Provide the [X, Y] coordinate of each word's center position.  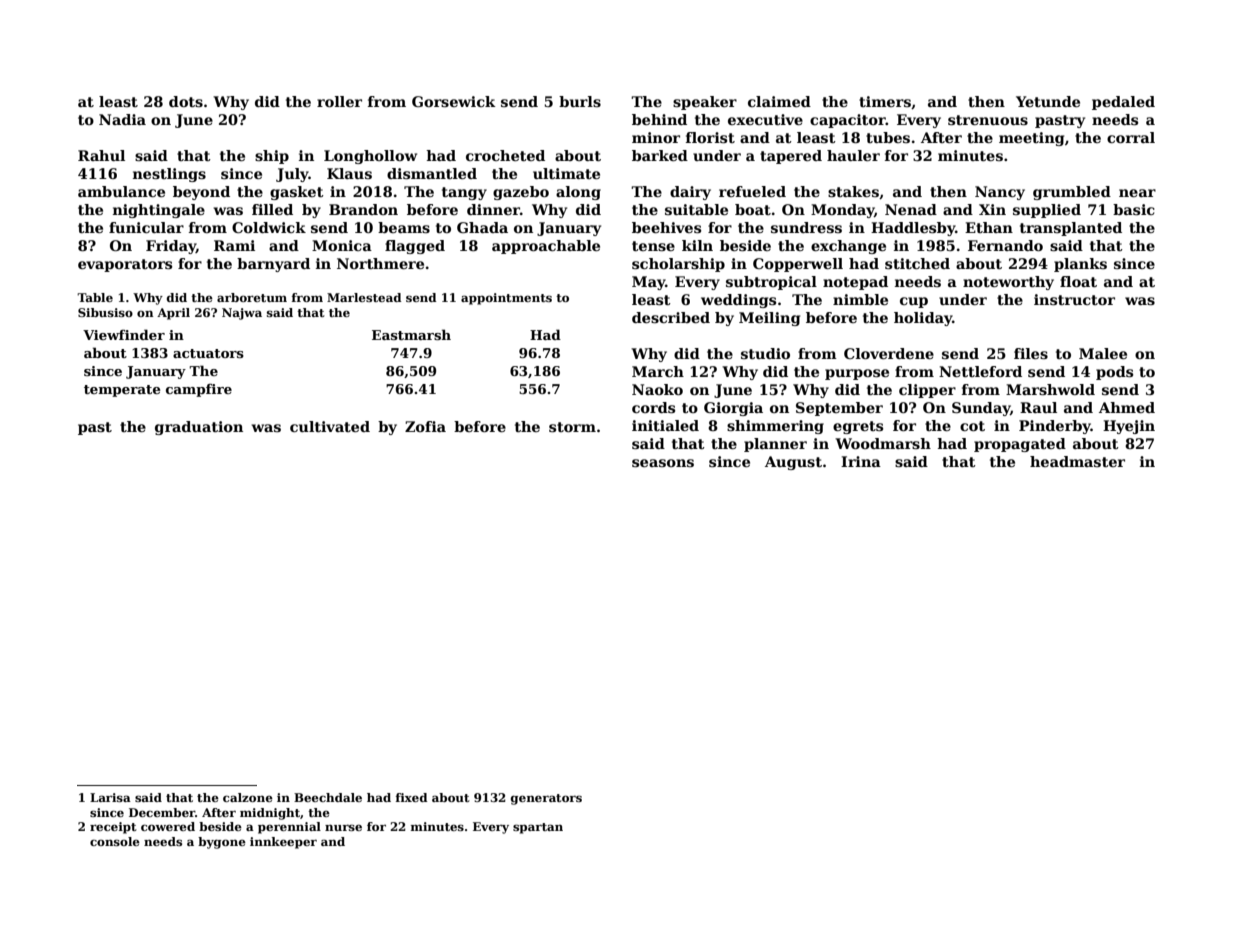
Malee [1103, 353]
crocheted [505, 155]
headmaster [1077, 461]
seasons [663, 463]
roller [339, 101]
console [115, 841]
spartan [538, 828]
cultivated [330, 426]
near [1137, 193]
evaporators [125, 265]
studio [765, 353]
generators [546, 799]
